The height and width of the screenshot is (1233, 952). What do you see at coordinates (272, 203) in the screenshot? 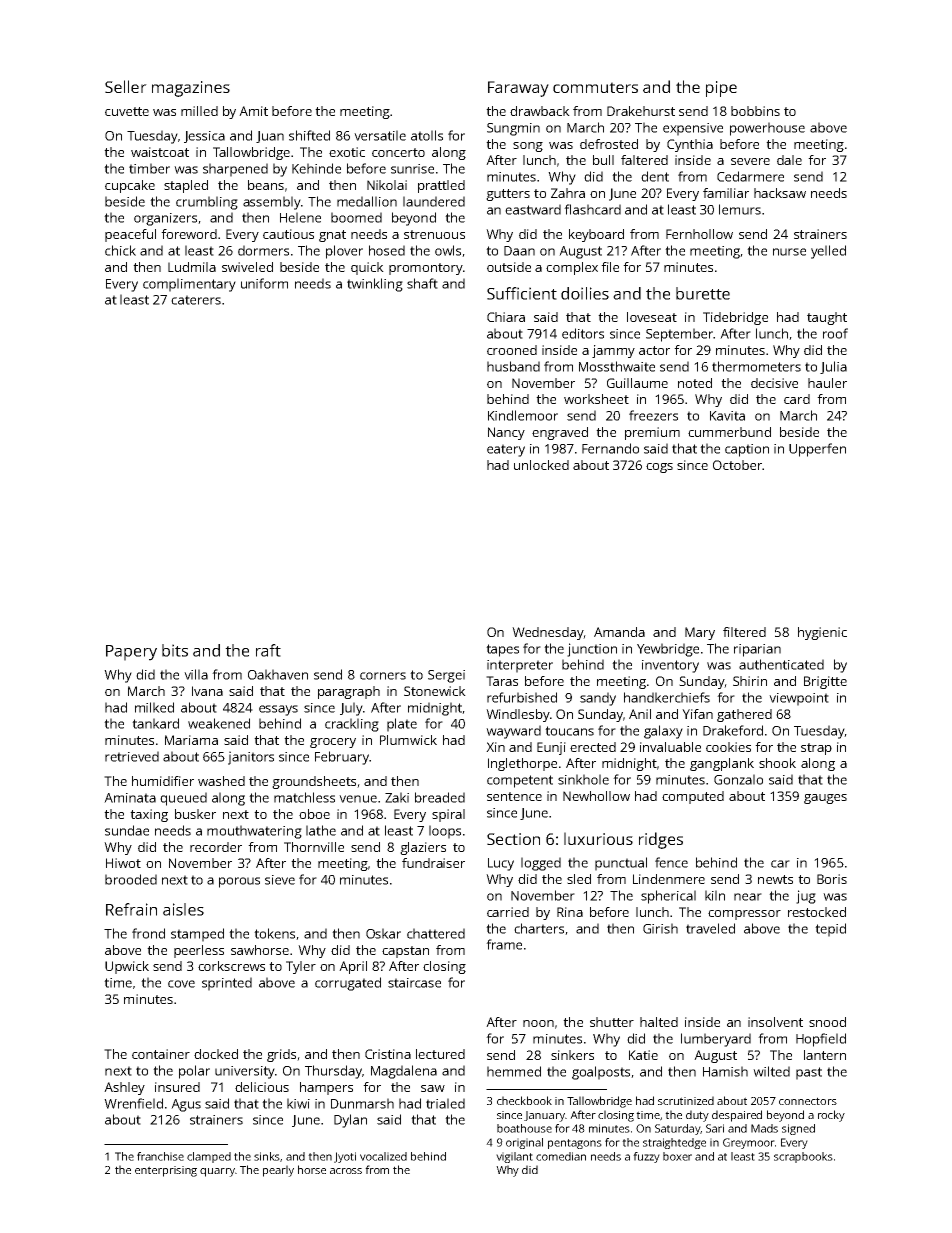
I see `assembly` at bounding box center [272, 203].
